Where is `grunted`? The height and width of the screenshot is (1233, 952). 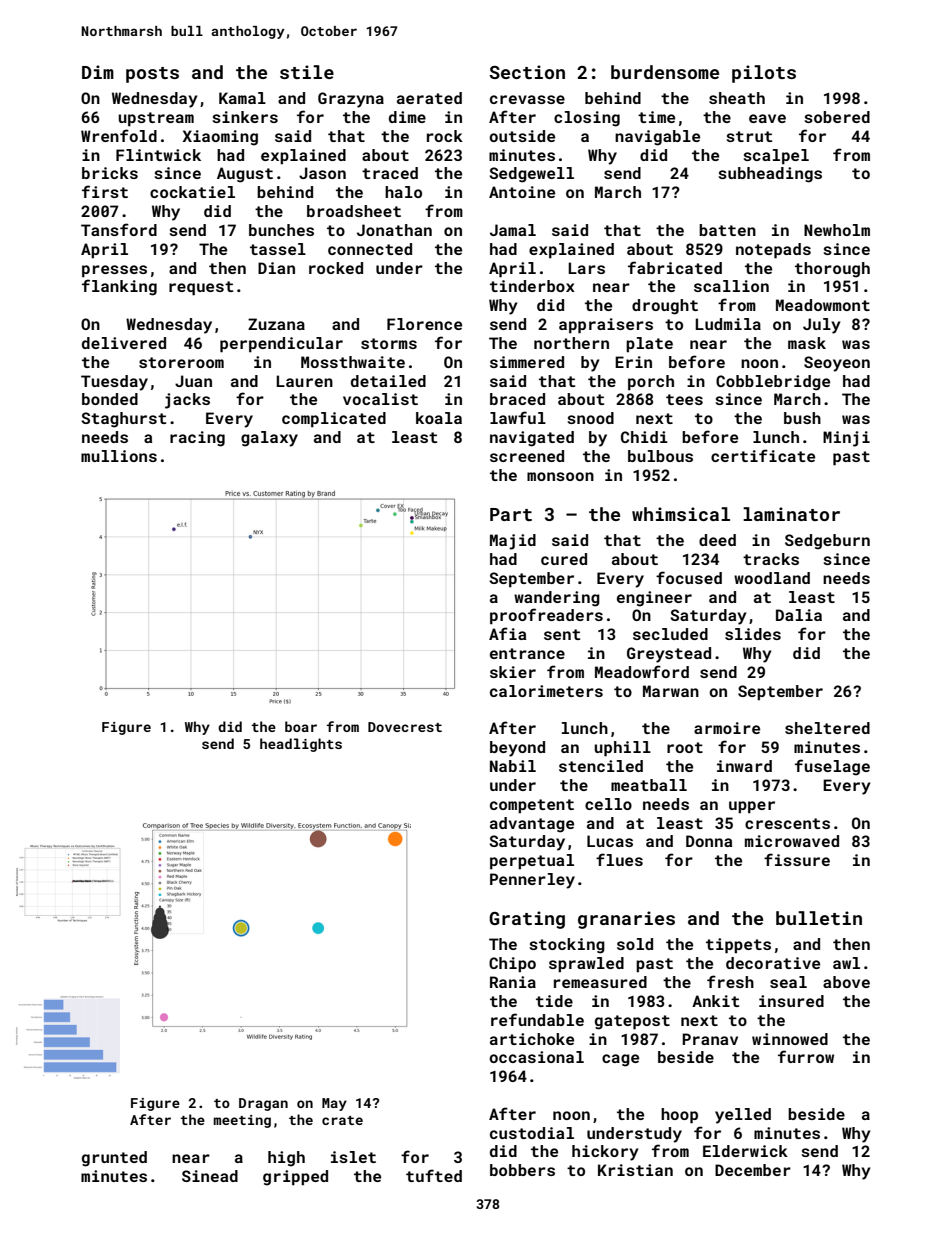
grunted is located at coordinates (114, 1159).
